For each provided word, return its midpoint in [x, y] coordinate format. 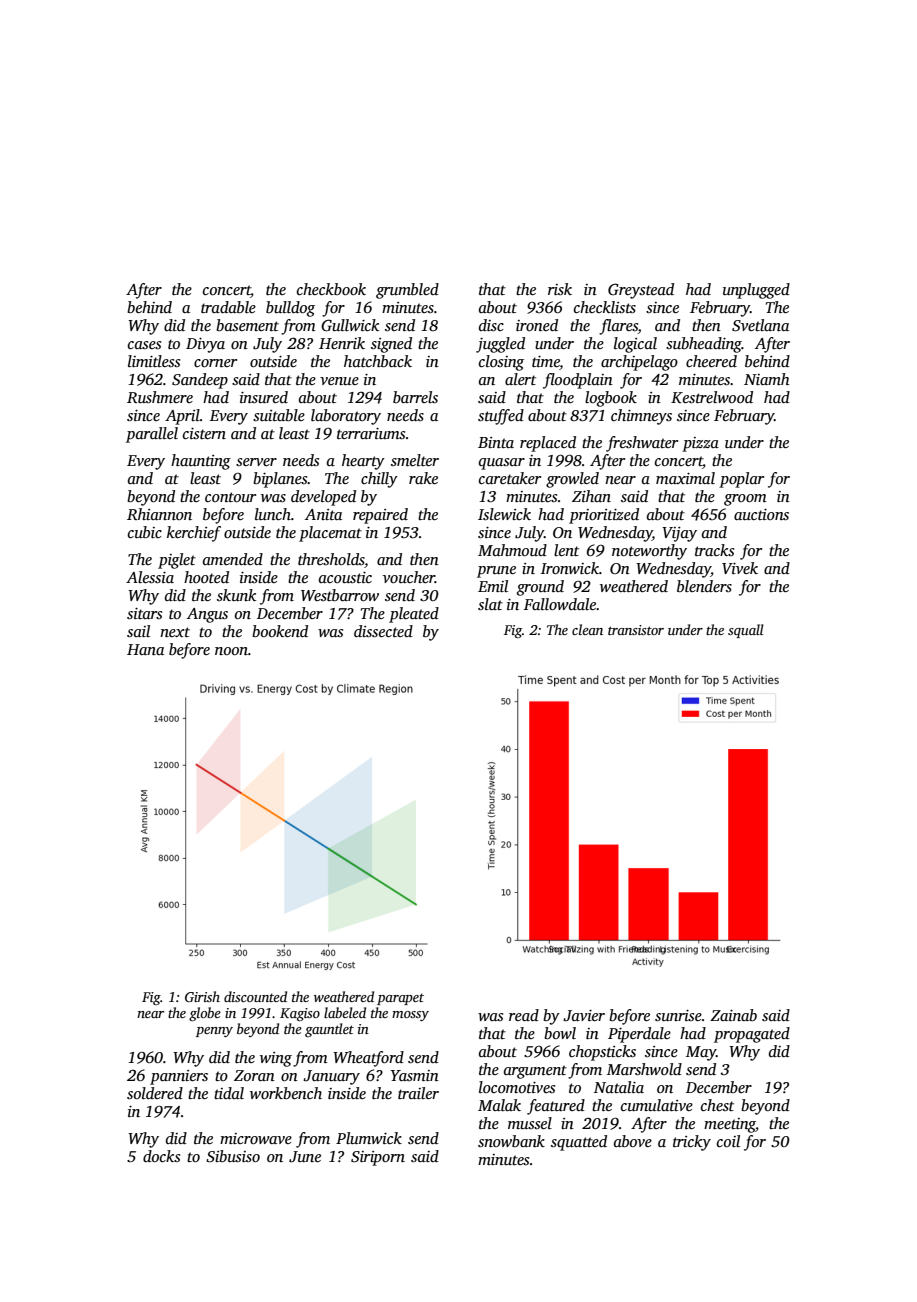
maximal [685, 478]
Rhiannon [159, 514]
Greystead [641, 291]
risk [560, 289]
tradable [228, 307]
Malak [499, 1105]
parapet [400, 999]
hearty [363, 462]
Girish [202, 996]
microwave [256, 1138]
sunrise [678, 1016]
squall [746, 631]
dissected [383, 631]
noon [231, 651]
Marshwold [644, 1069]
